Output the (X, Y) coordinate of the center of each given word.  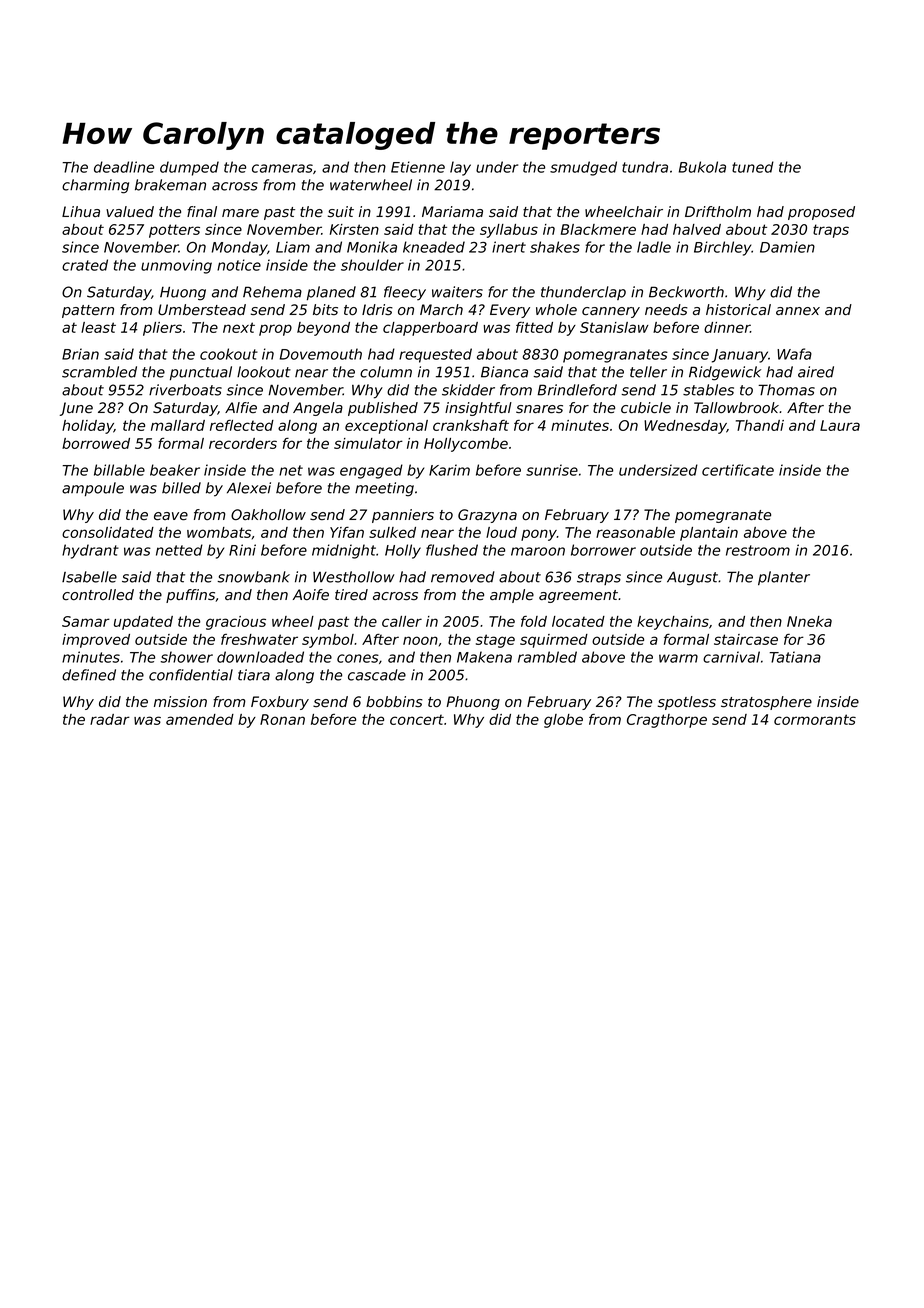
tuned (753, 167)
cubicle (646, 408)
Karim (449, 470)
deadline (124, 167)
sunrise (552, 470)
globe (563, 721)
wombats (219, 532)
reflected (242, 425)
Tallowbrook (737, 408)
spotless (687, 703)
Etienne (418, 167)
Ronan (282, 719)
